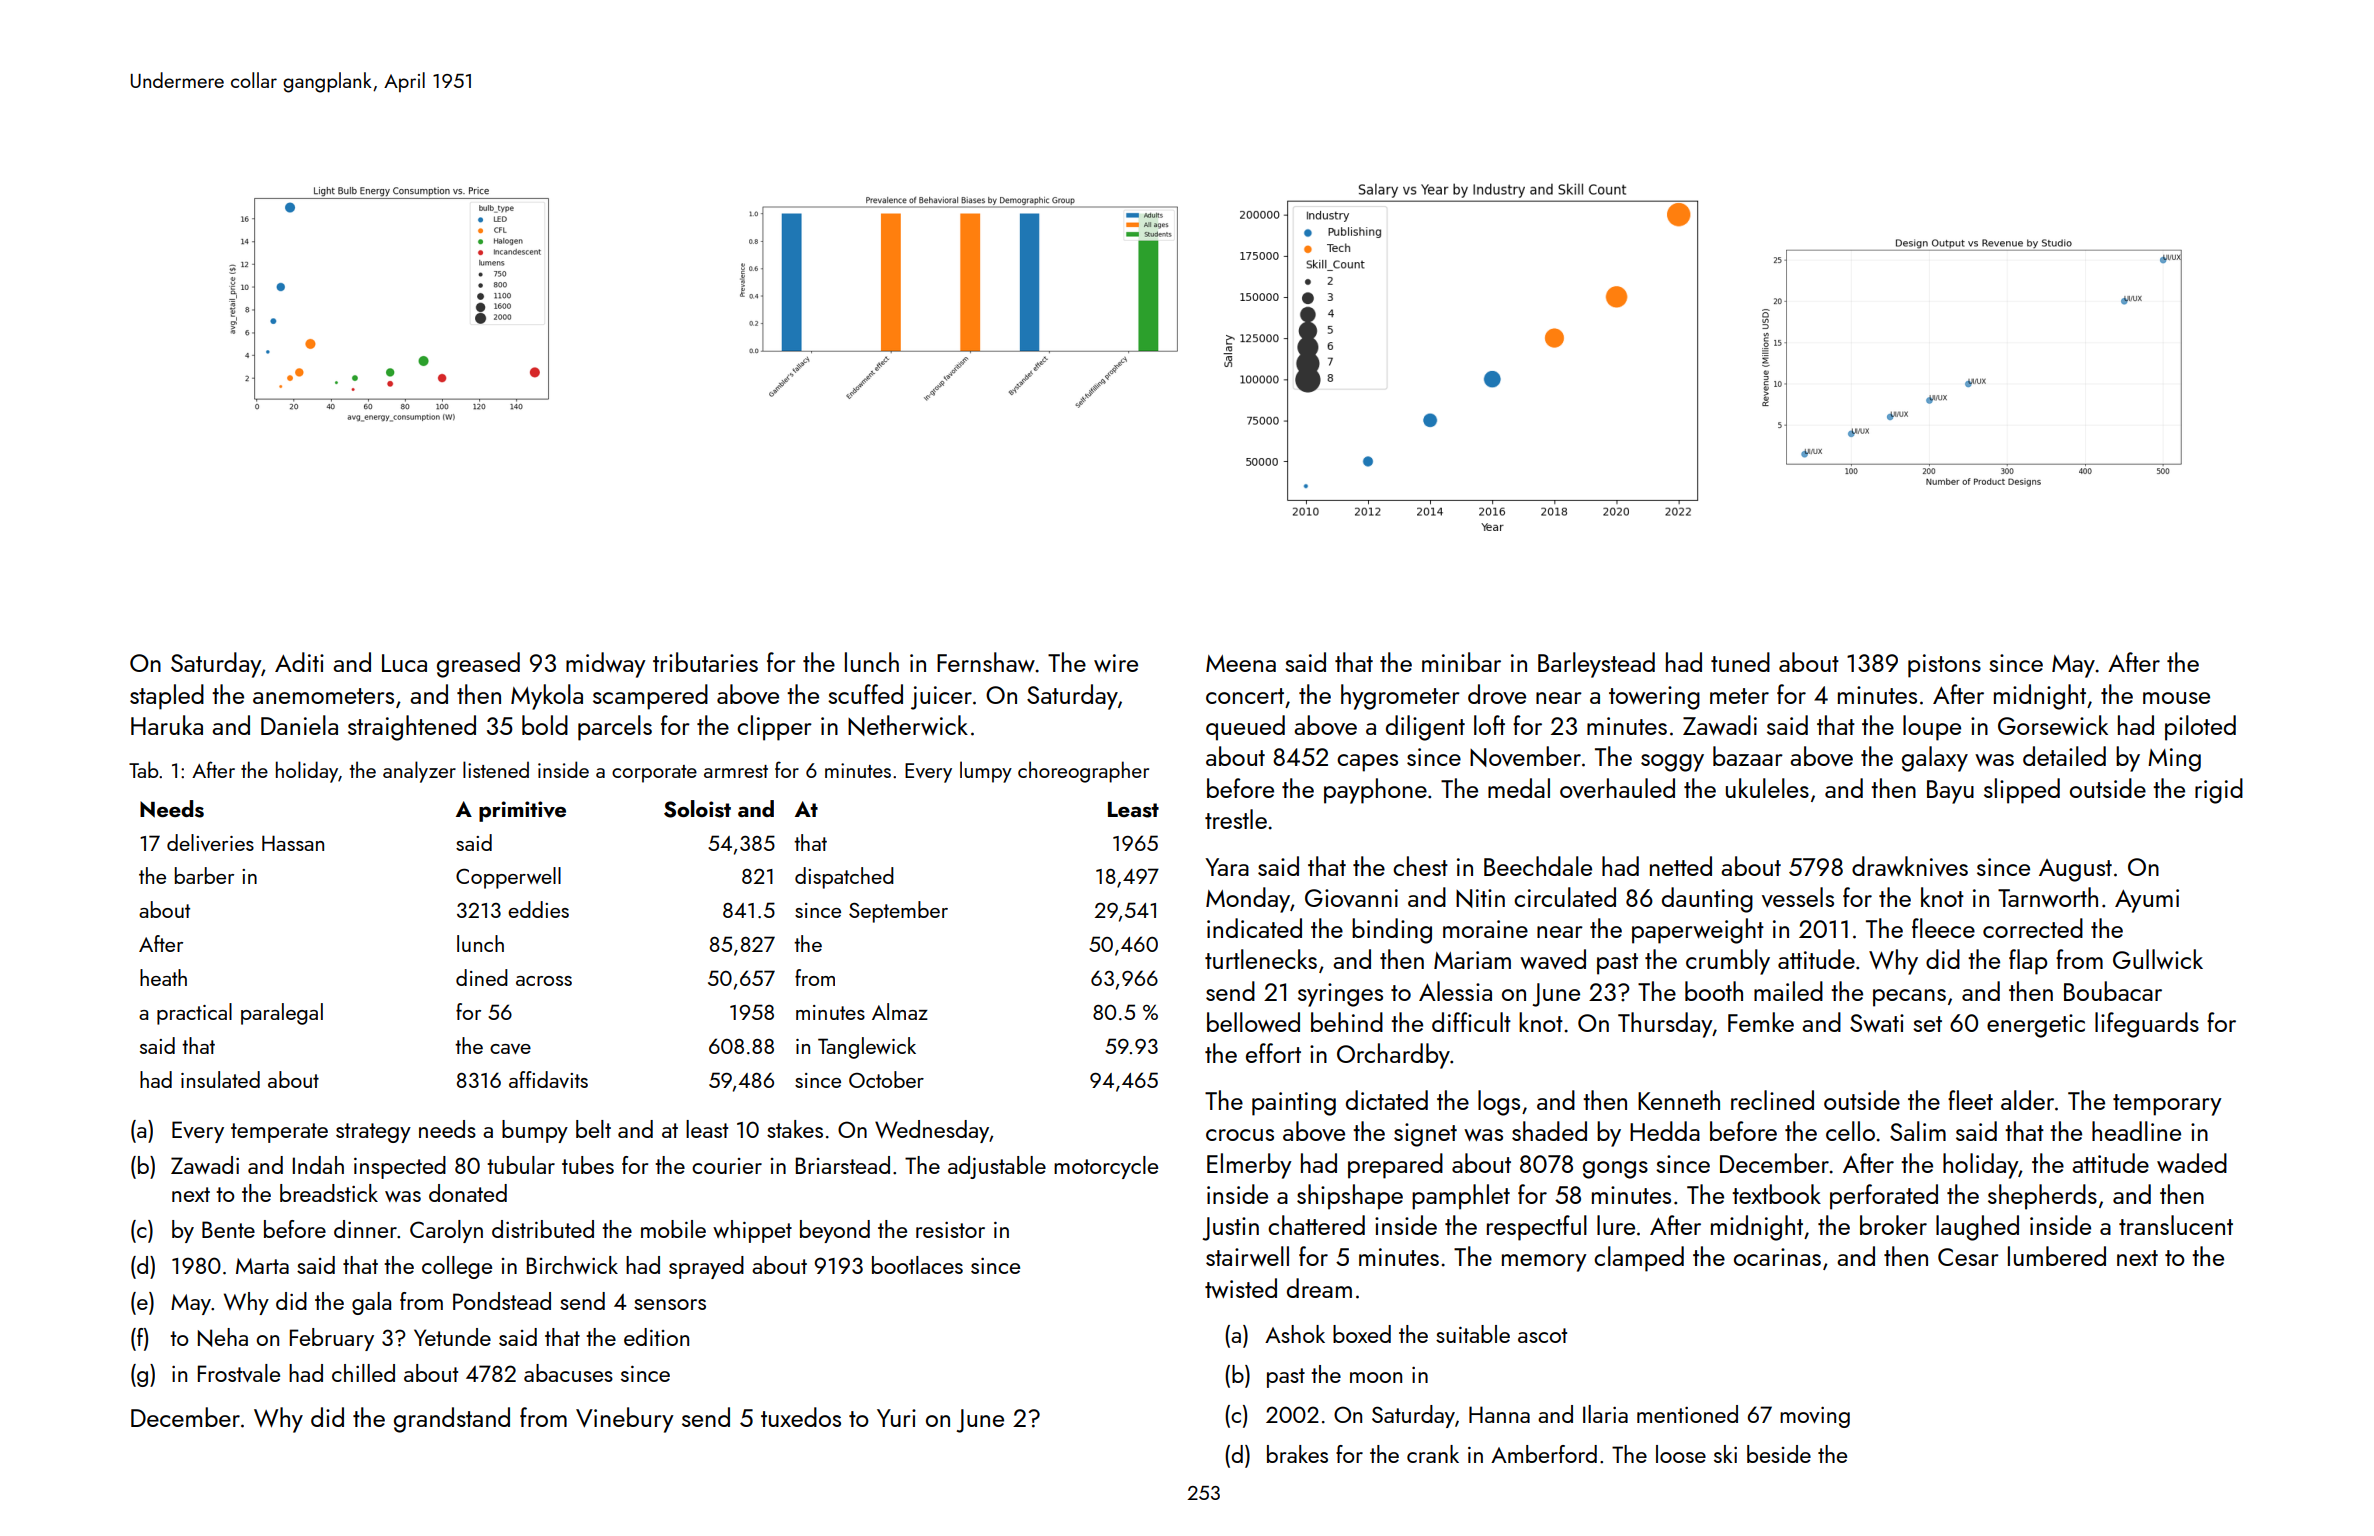 The width and height of the image is (2374, 1536). What do you see at coordinates (167, 697) in the image?
I see `stapled` at bounding box center [167, 697].
